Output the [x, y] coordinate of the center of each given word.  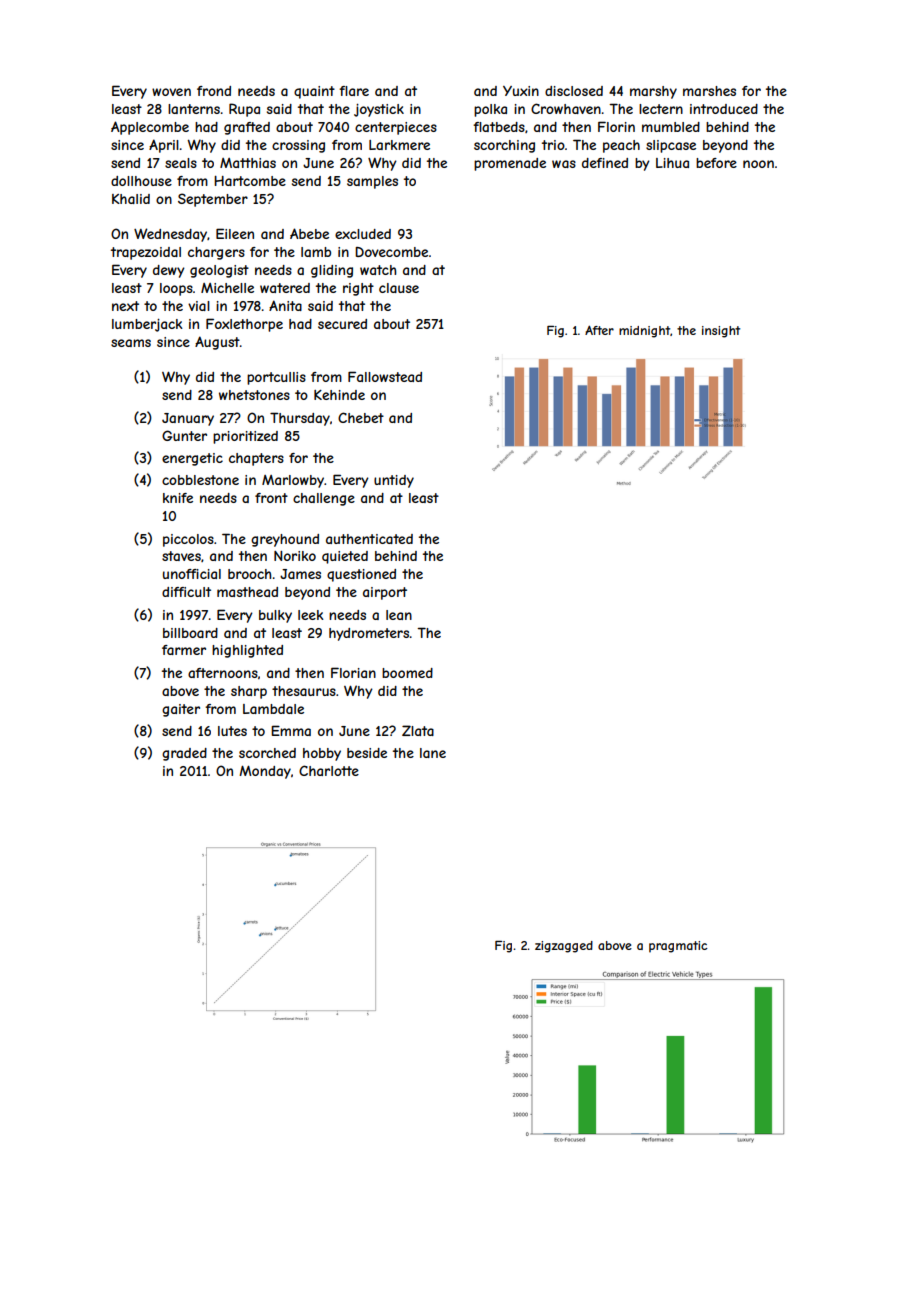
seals [181, 163]
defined [605, 163]
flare [354, 91]
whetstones [254, 395]
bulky [275, 616]
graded [184, 754]
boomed [407, 673]
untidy [394, 481]
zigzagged [564, 947]
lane [433, 753]
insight [721, 332]
